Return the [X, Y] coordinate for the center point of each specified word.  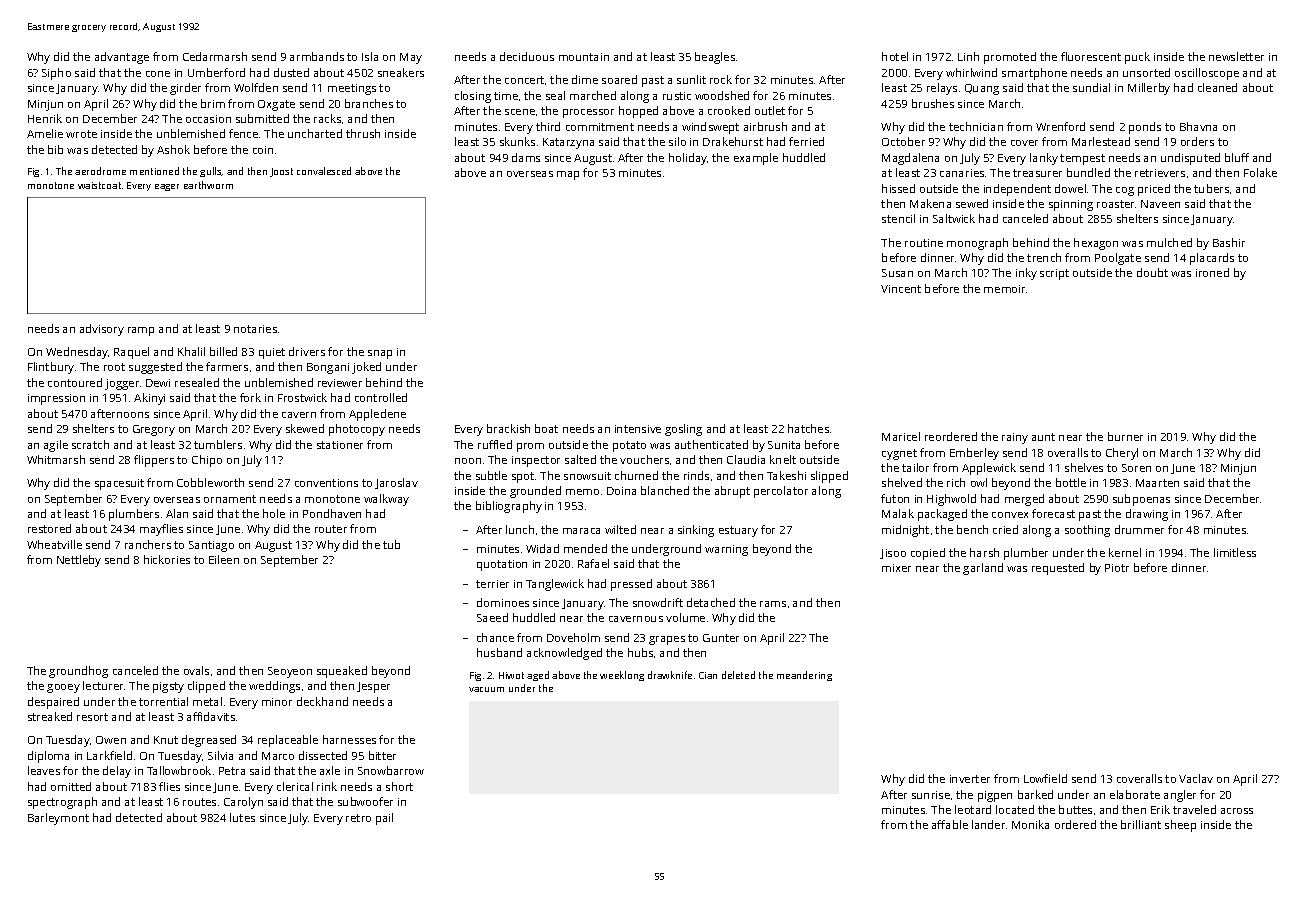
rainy [1015, 438]
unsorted [1146, 72]
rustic [677, 96]
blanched [665, 490]
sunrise [931, 795]
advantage [122, 58]
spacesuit [119, 484]
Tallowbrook [179, 770]
